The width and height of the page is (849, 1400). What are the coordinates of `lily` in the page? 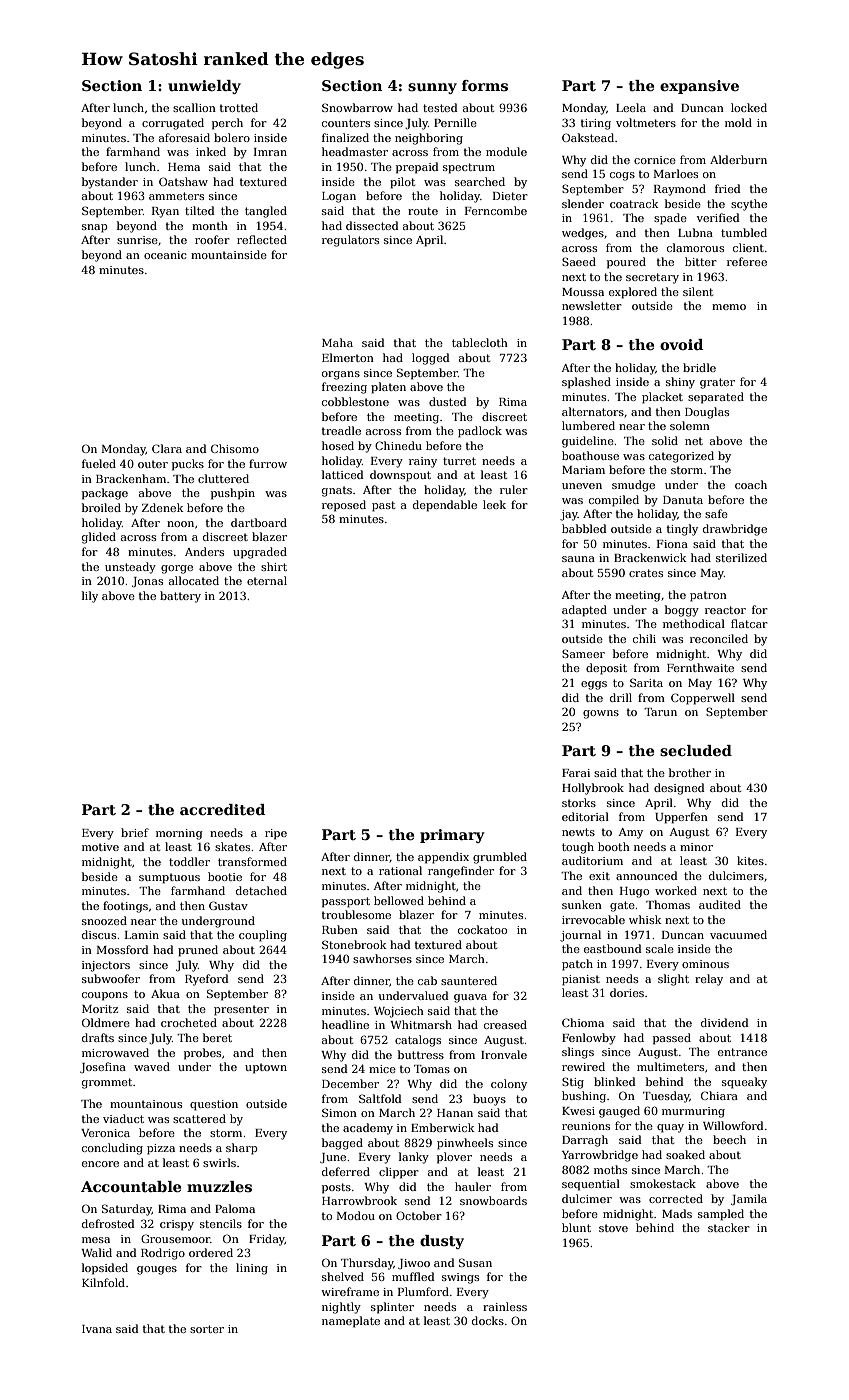 It's located at (90, 597).
